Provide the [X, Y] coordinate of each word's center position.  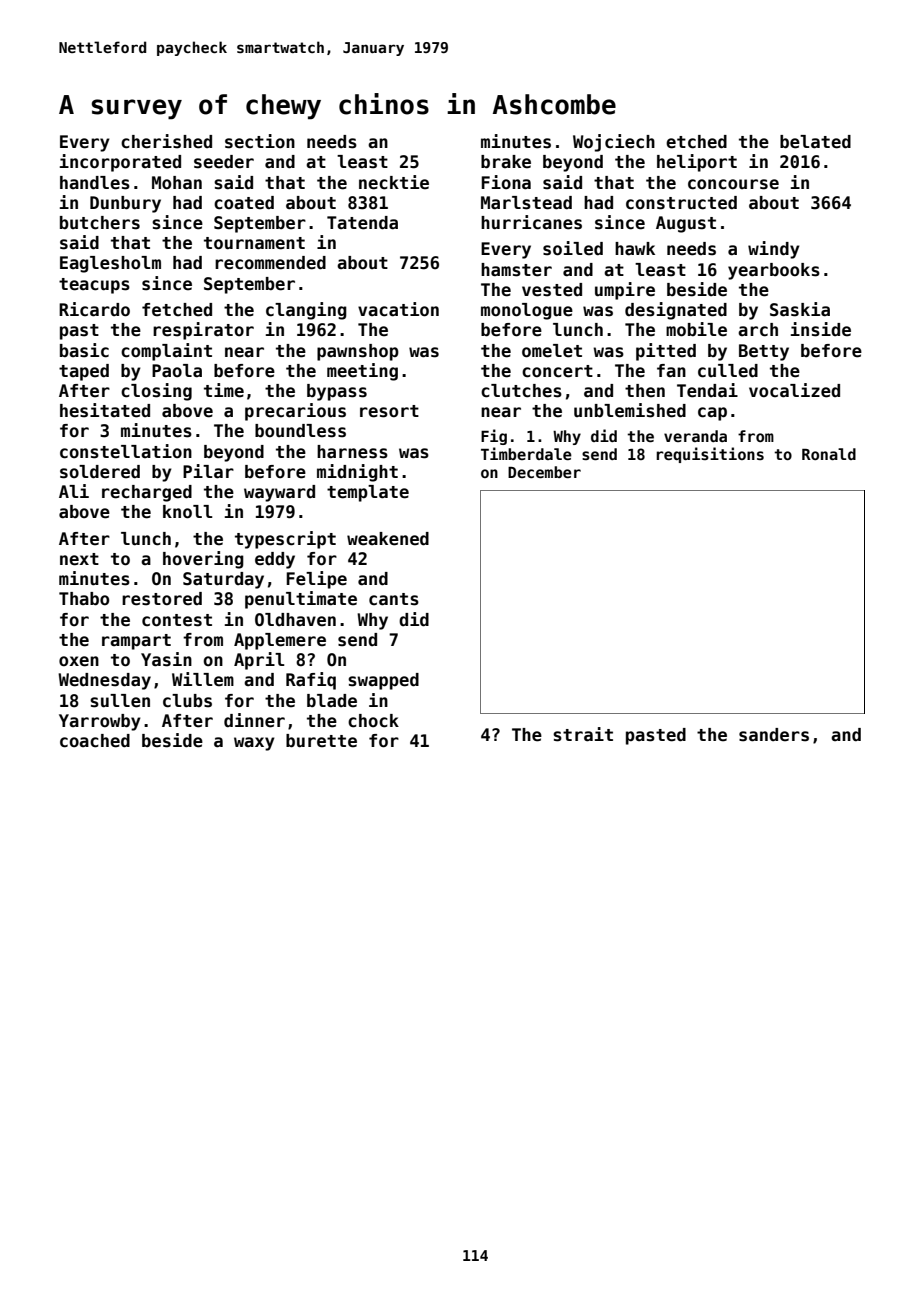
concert [557, 371]
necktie [394, 182]
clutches [521, 391]
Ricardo [94, 309]
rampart [136, 642]
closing [156, 392]
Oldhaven [295, 620]
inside [821, 329]
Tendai [707, 390]
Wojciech [614, 143]
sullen [120, 701]
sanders [774, 735]
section [260, 141]
